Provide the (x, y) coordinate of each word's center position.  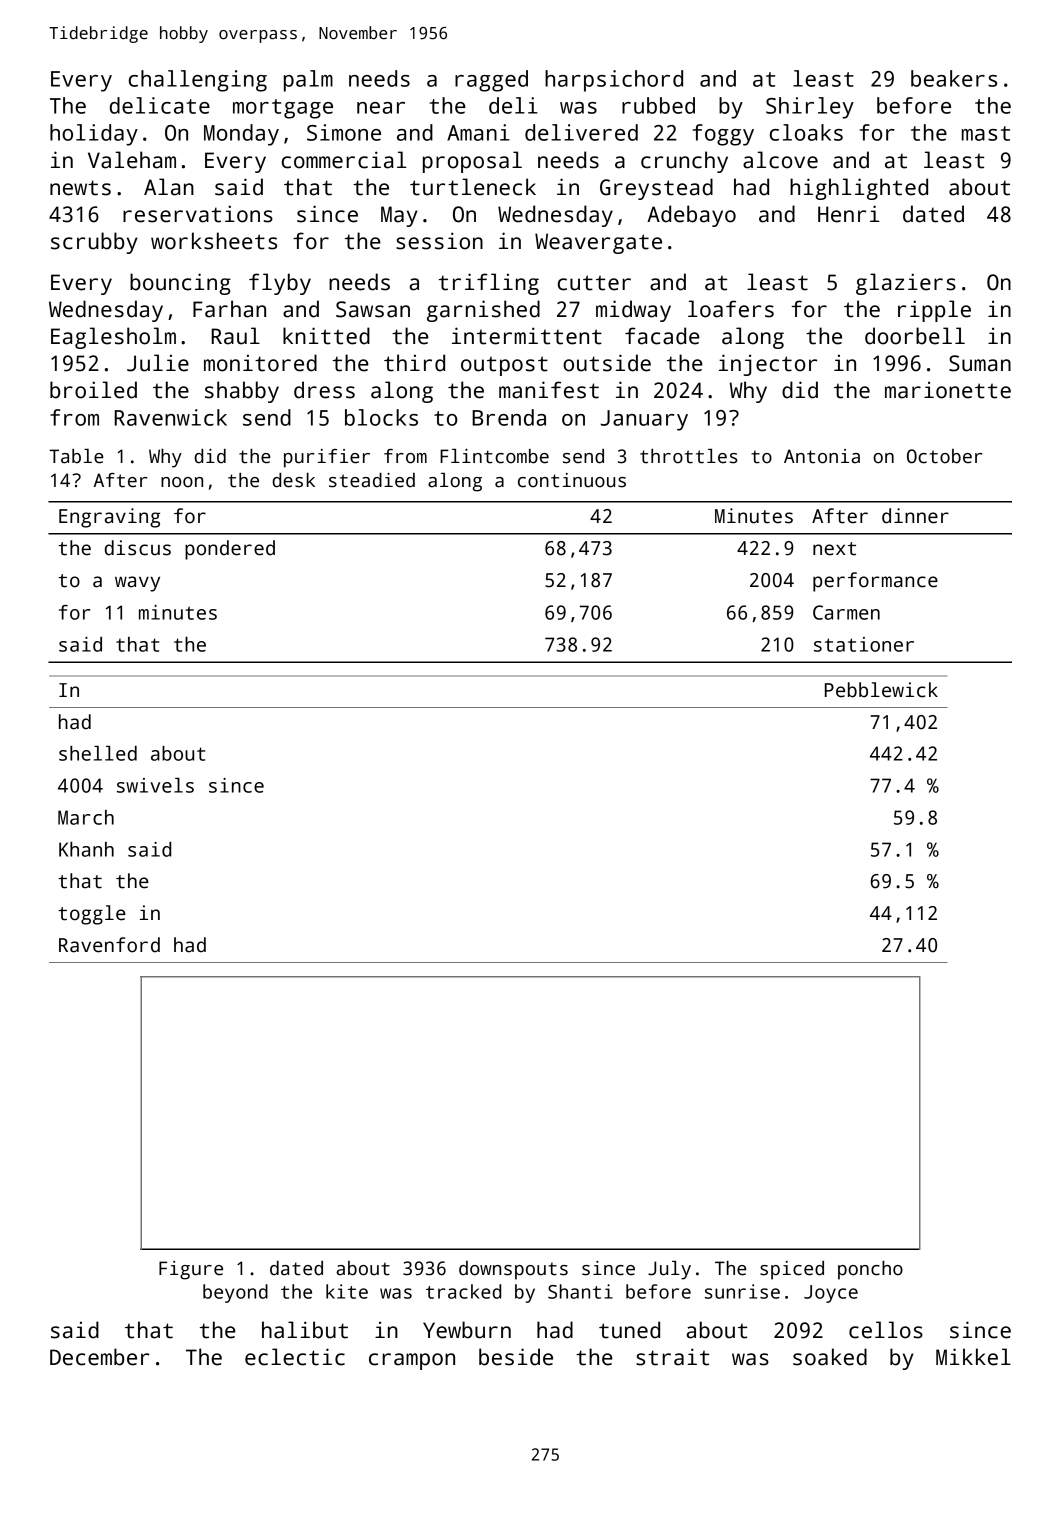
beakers (954, 78)
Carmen (846, 612)
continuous (572, 480)
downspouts (513, 1270)
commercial (344, 160)
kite (347, 1291)
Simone (344, 132)
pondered (230, 550)
